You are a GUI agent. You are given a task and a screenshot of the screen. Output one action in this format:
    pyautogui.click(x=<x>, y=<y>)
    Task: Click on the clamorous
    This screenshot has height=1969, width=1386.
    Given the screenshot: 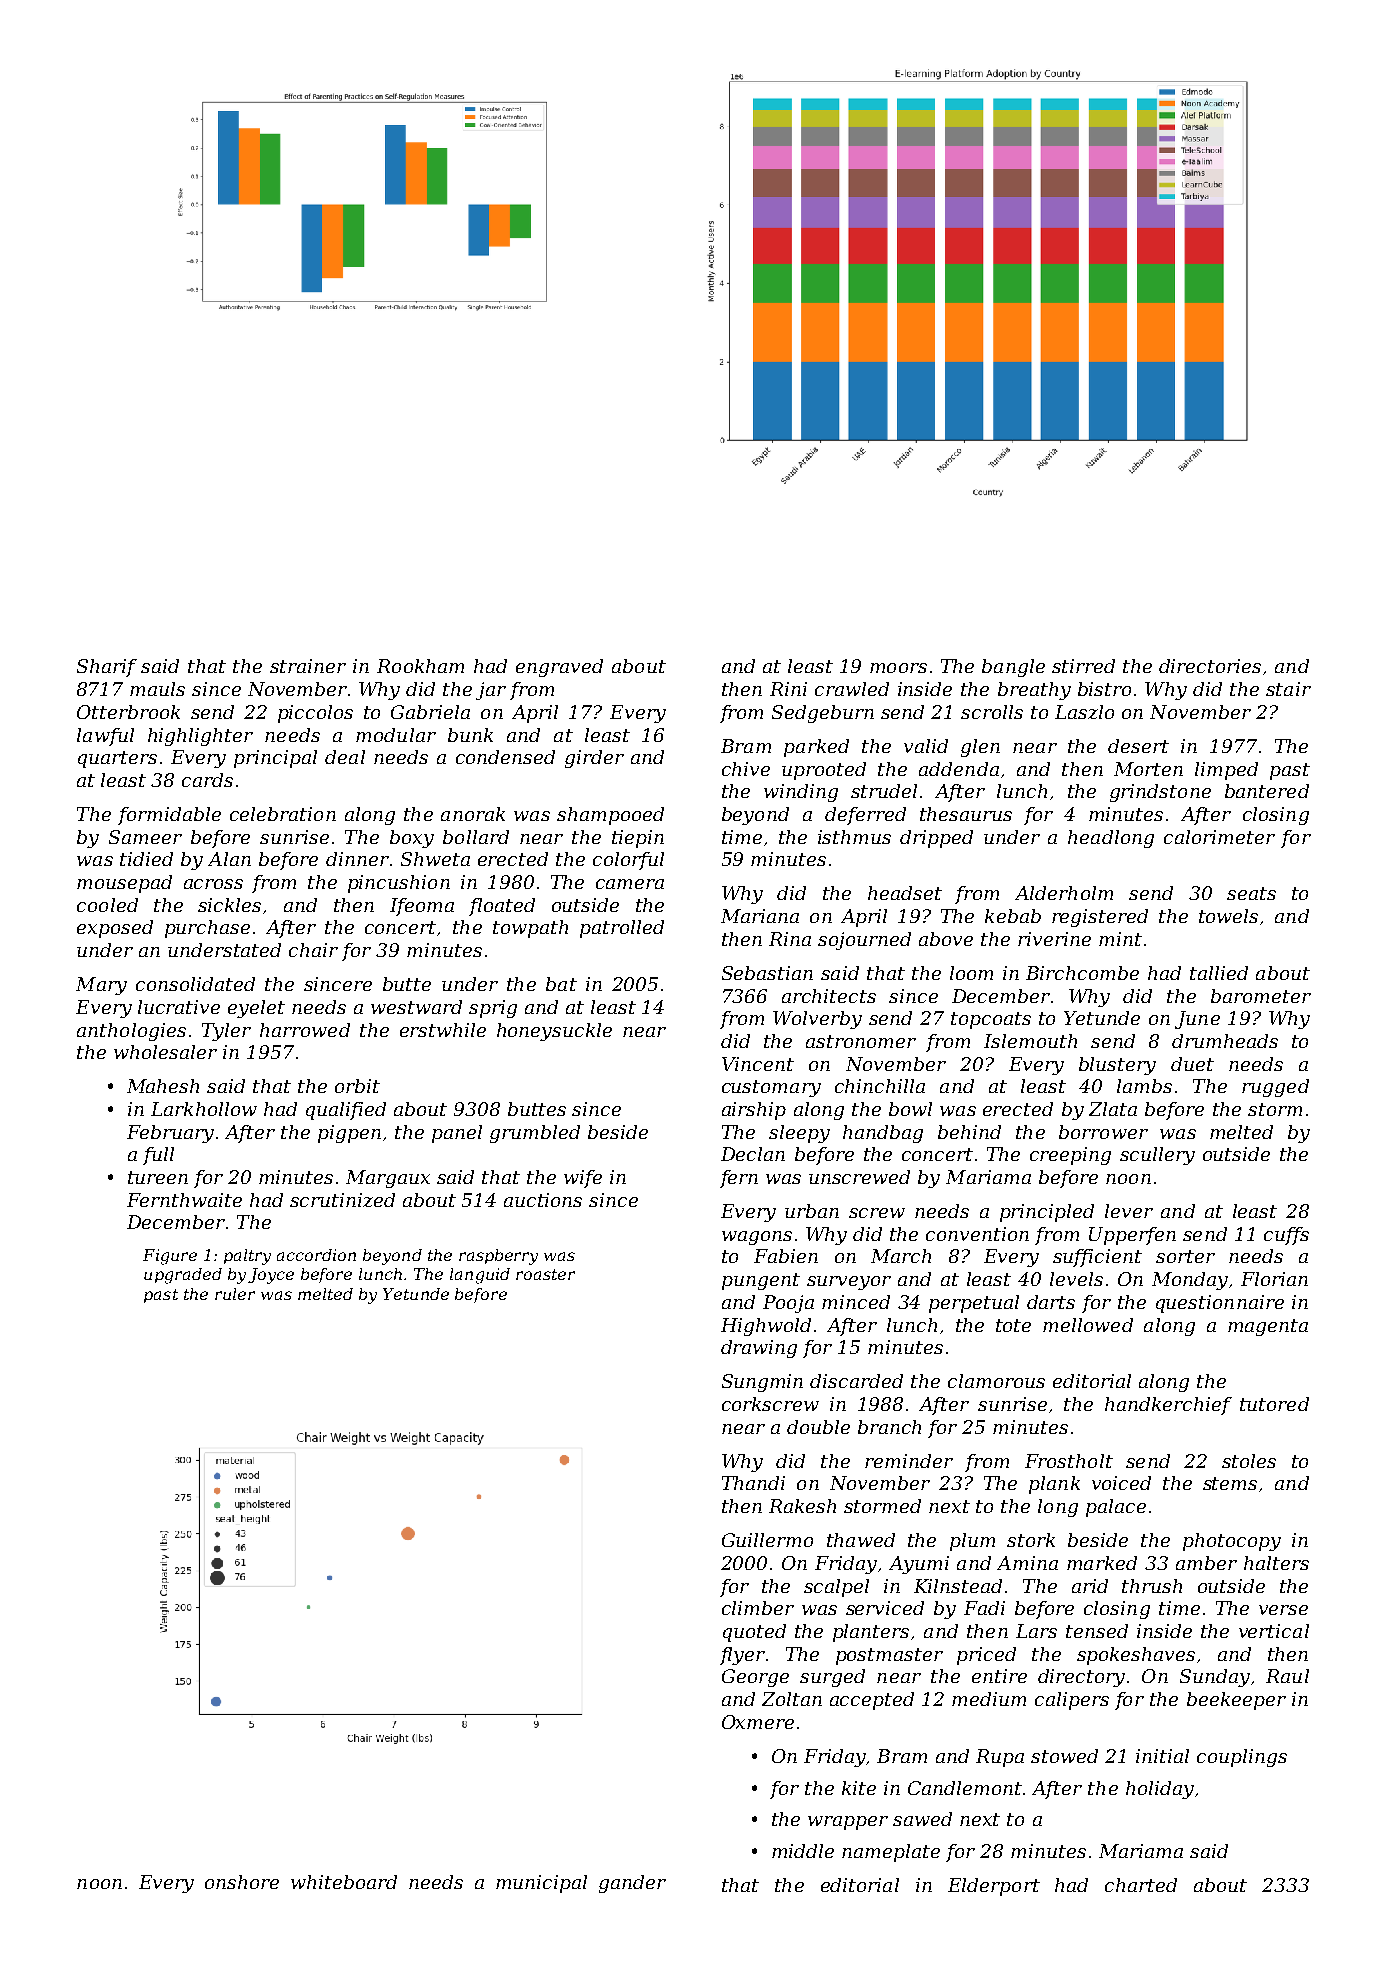 What is the action you would take?
    pyautogui.click(x=996, y=1381)
